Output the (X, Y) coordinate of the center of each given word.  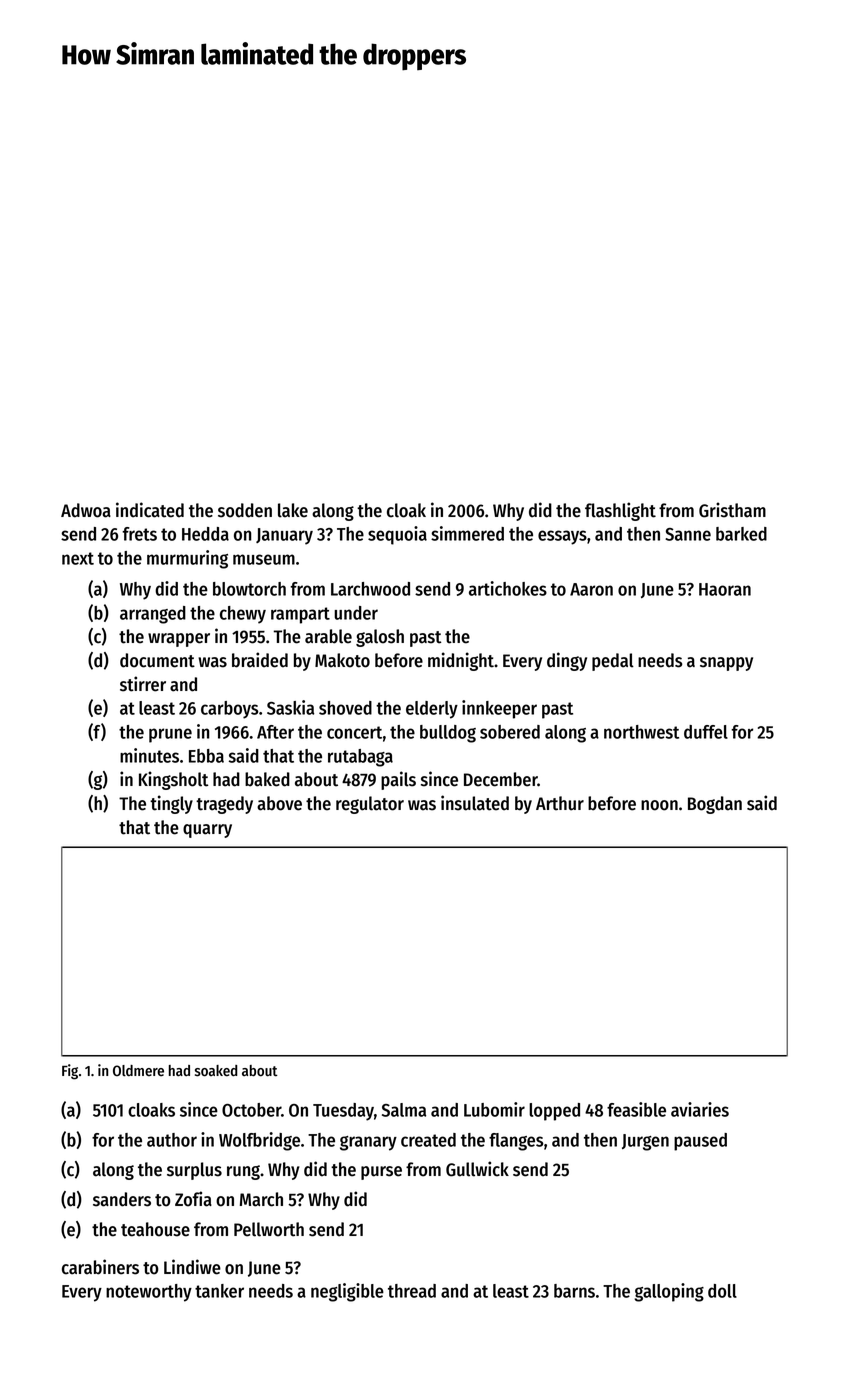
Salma (404, 1110)
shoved (345, 708)
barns (574, 1291)
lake (293, 510)
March (261, 1199)
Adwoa (86, 510)
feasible (636, 1109)
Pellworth (269, 1229)
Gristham (732, 510)
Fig (70, 1072)
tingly (171, 804)
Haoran (725, 589)
